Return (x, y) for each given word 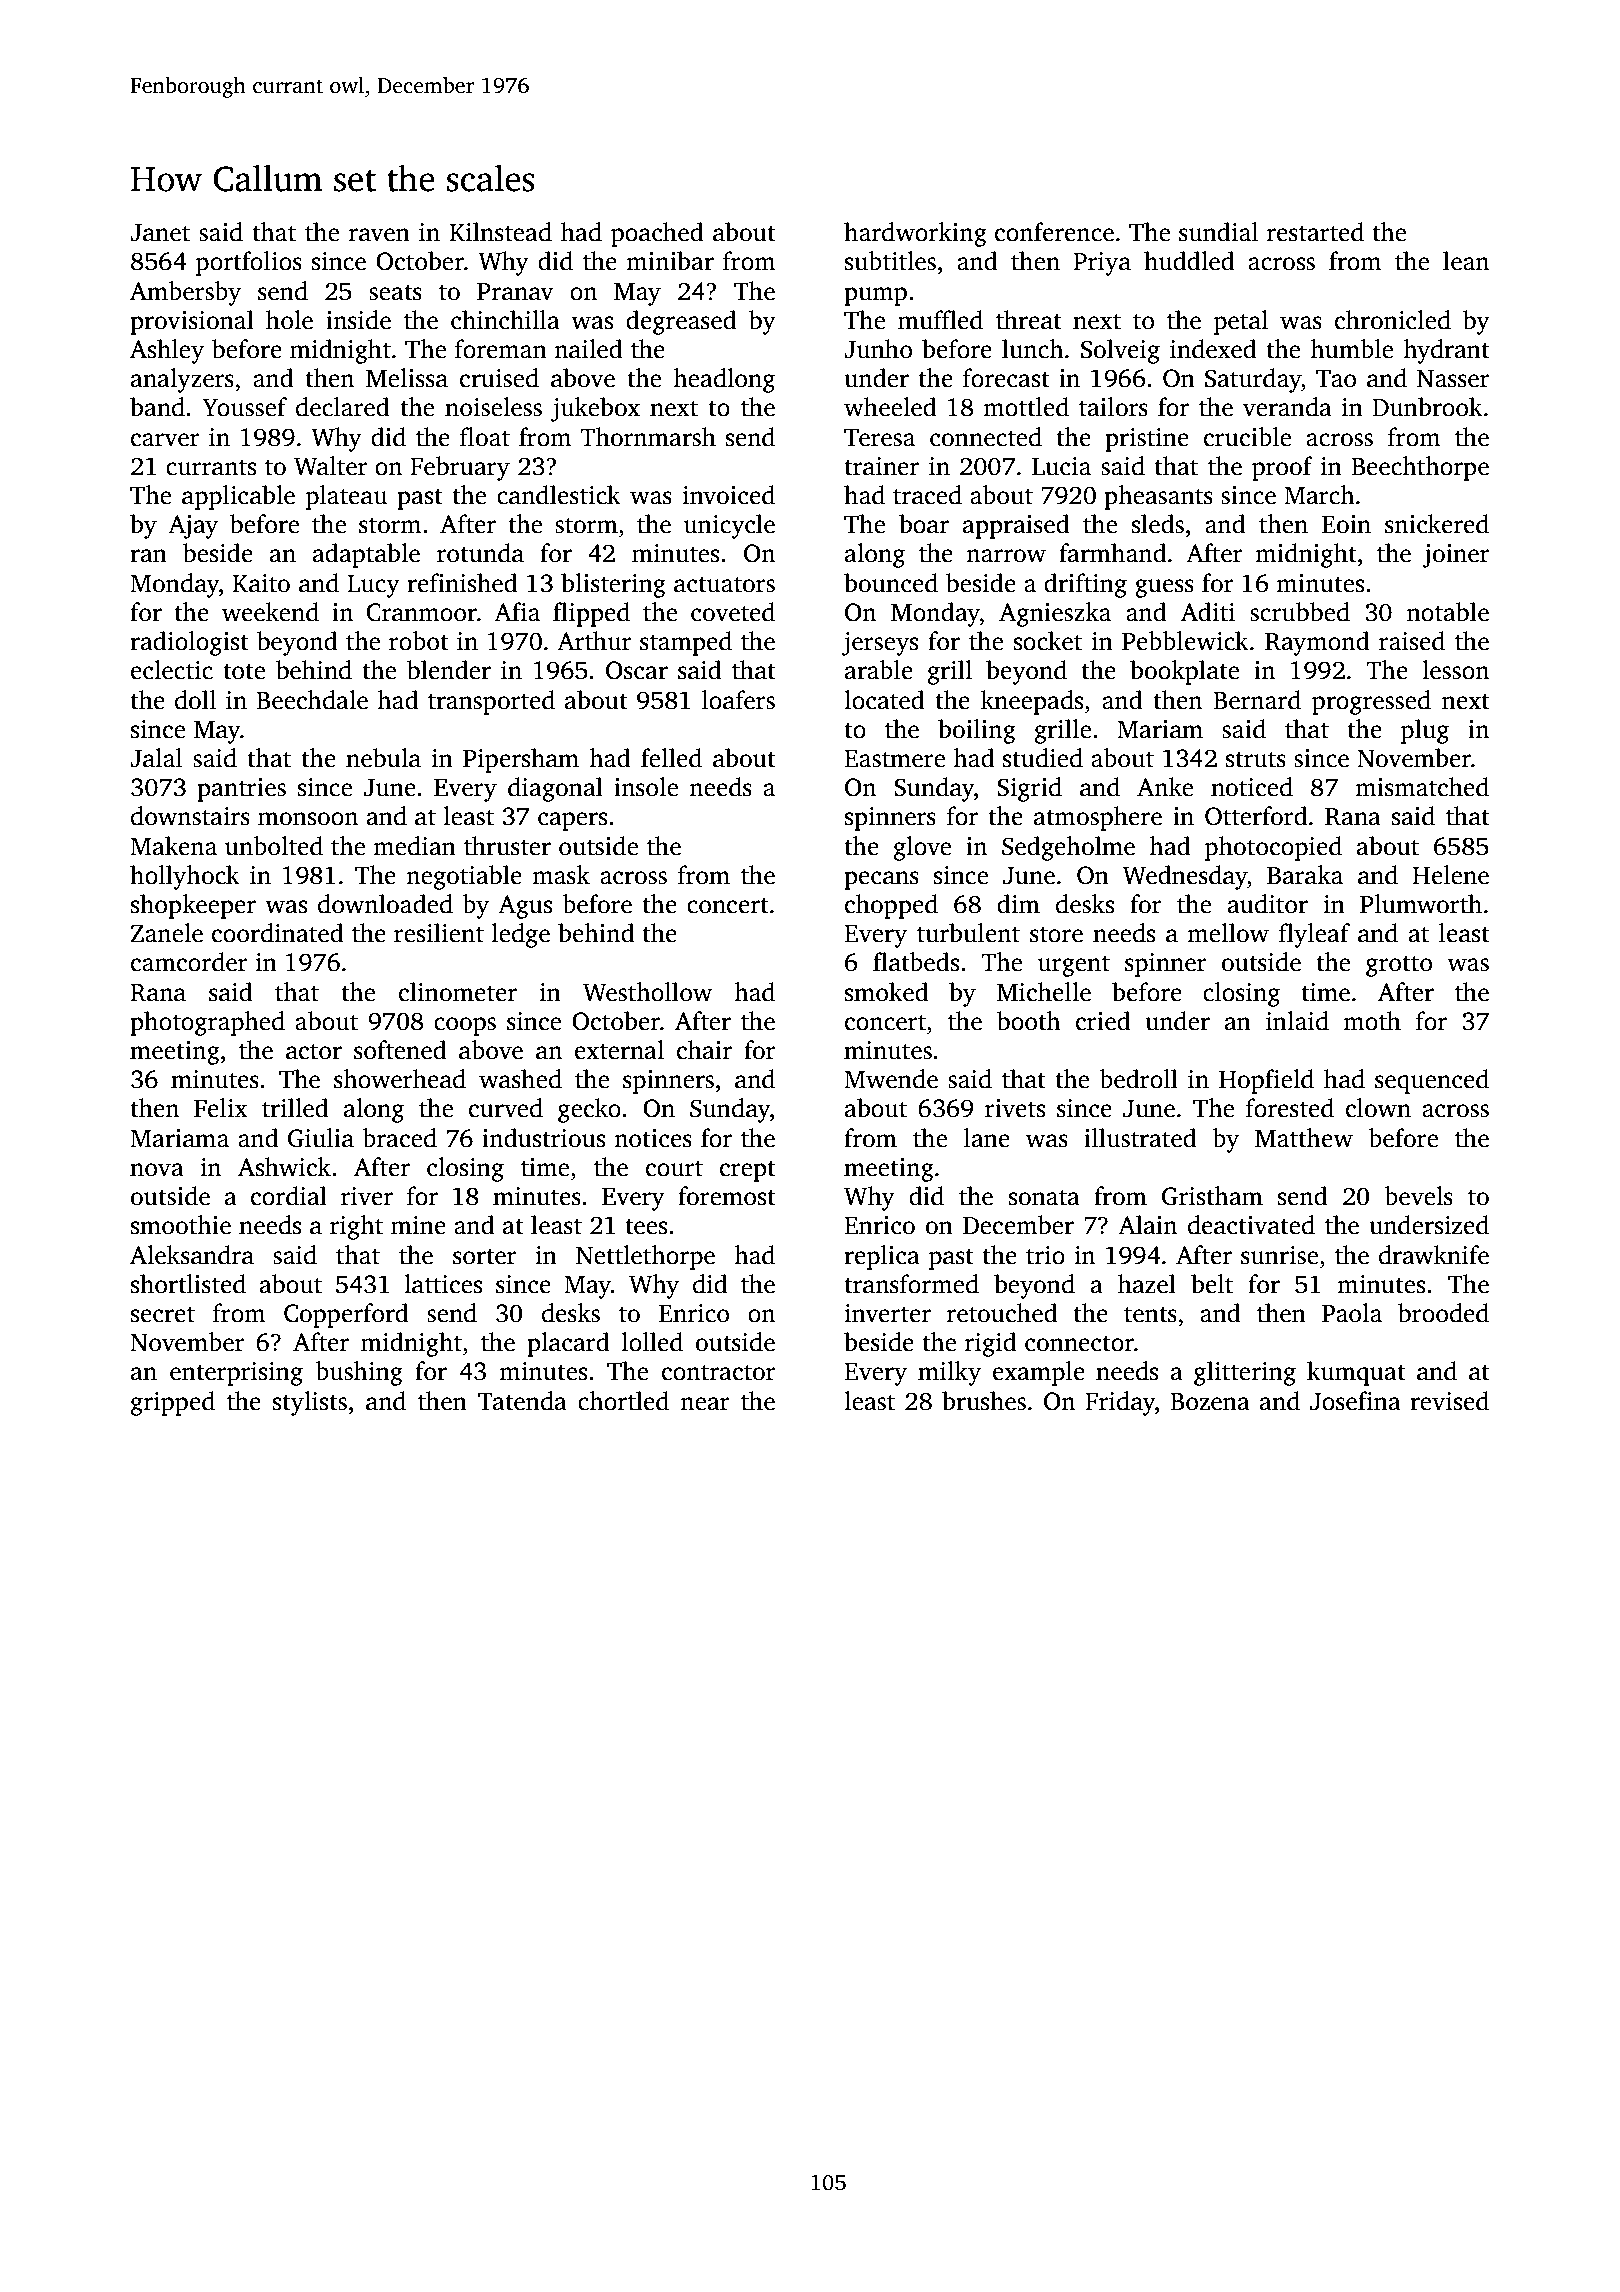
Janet (160, 233)
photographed (207, 1023)
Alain (1147, 1225)
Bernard (1257, 700)
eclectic (172, 670)
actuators (724, 584)
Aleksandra (192, 1255)
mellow (1228, 933)
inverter (888, 1313)
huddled (1189, 261)
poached (657, 234)
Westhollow (647, 992)
